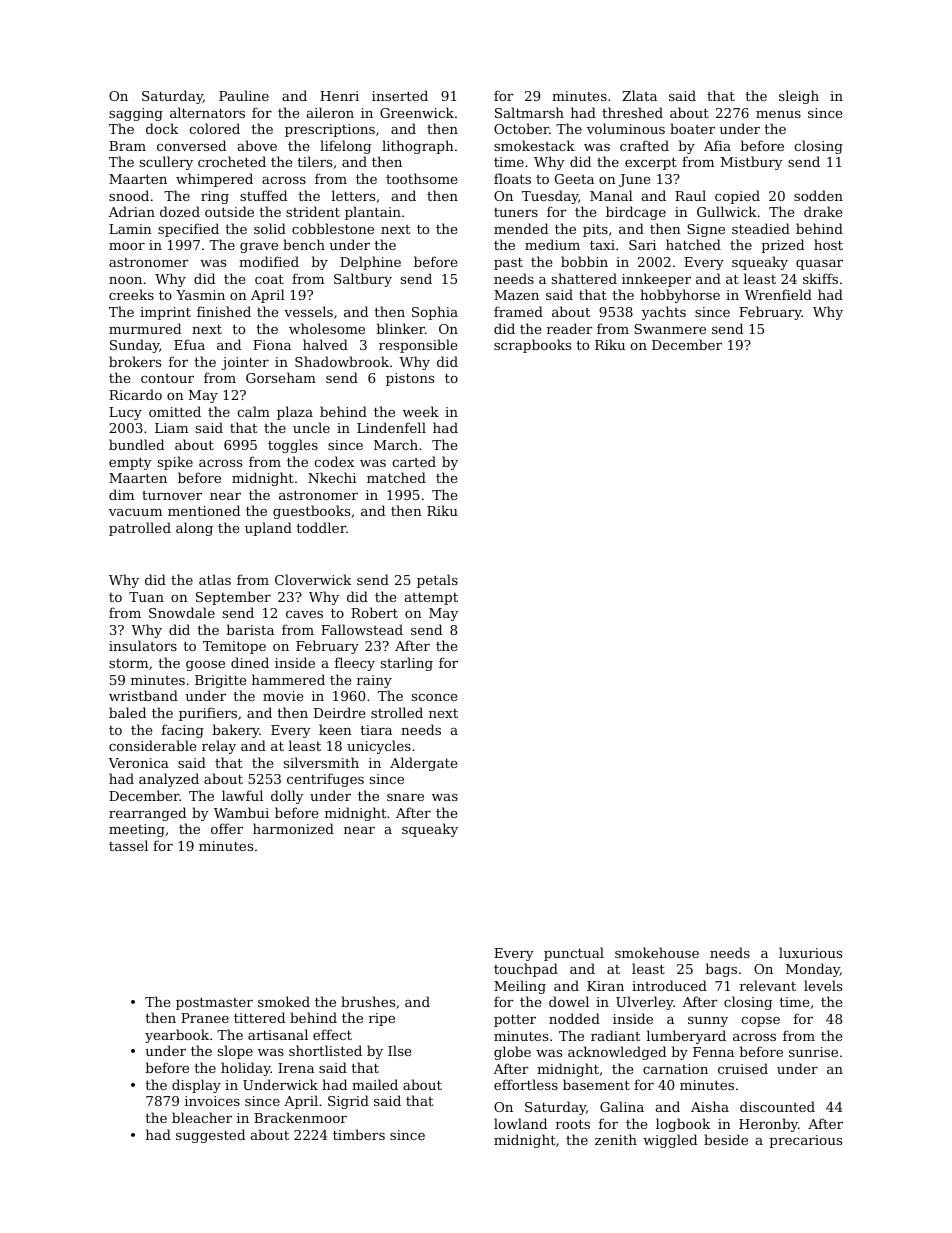 Image resolution: width=952 pixels, height=1233 pixels. What do you see at coordinates (799, 97) in the screenshot?
I see `sleigh` at bounding box center [799, 97].
